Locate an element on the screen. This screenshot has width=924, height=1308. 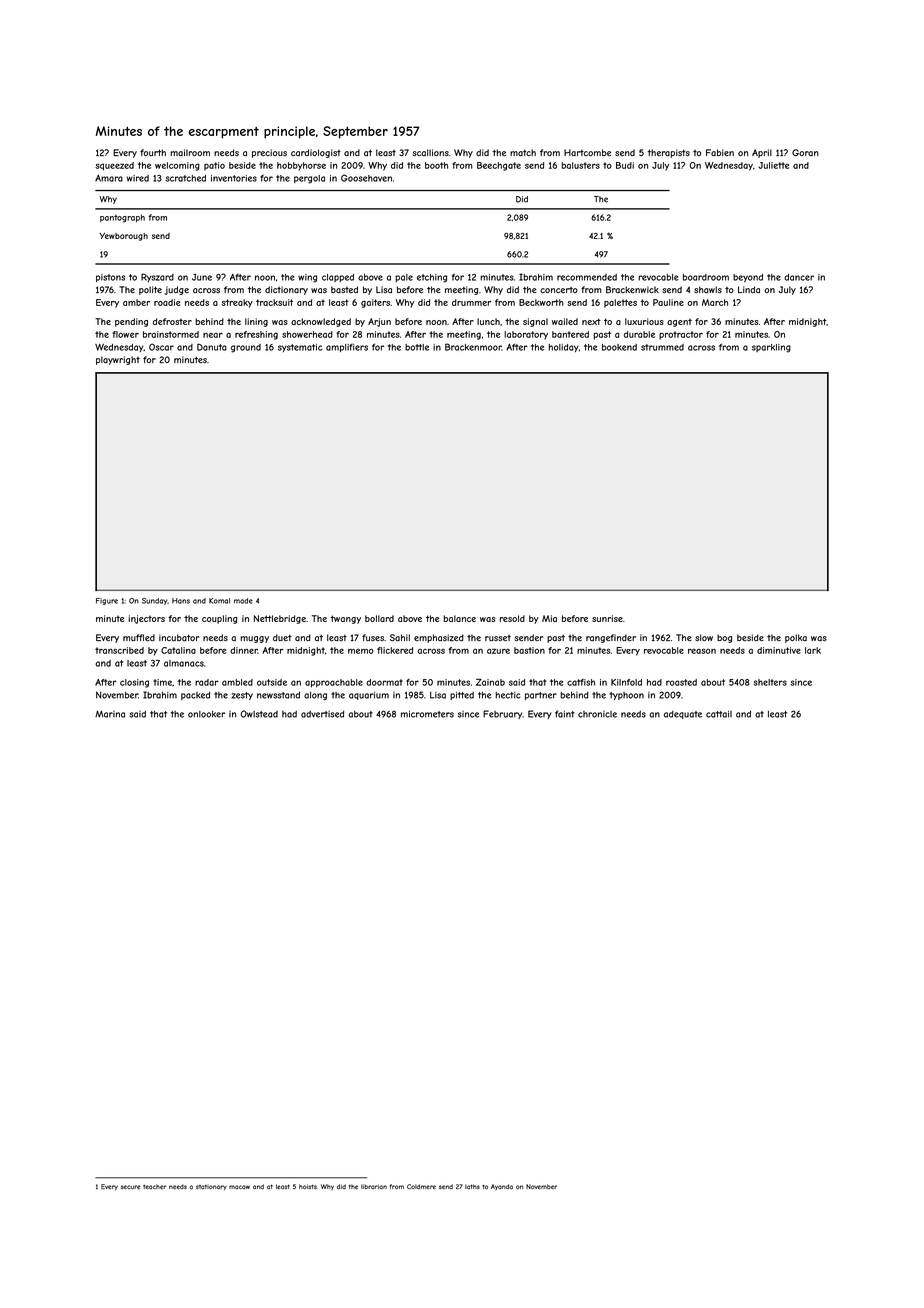
bog is located at coordinates (724, 638).
